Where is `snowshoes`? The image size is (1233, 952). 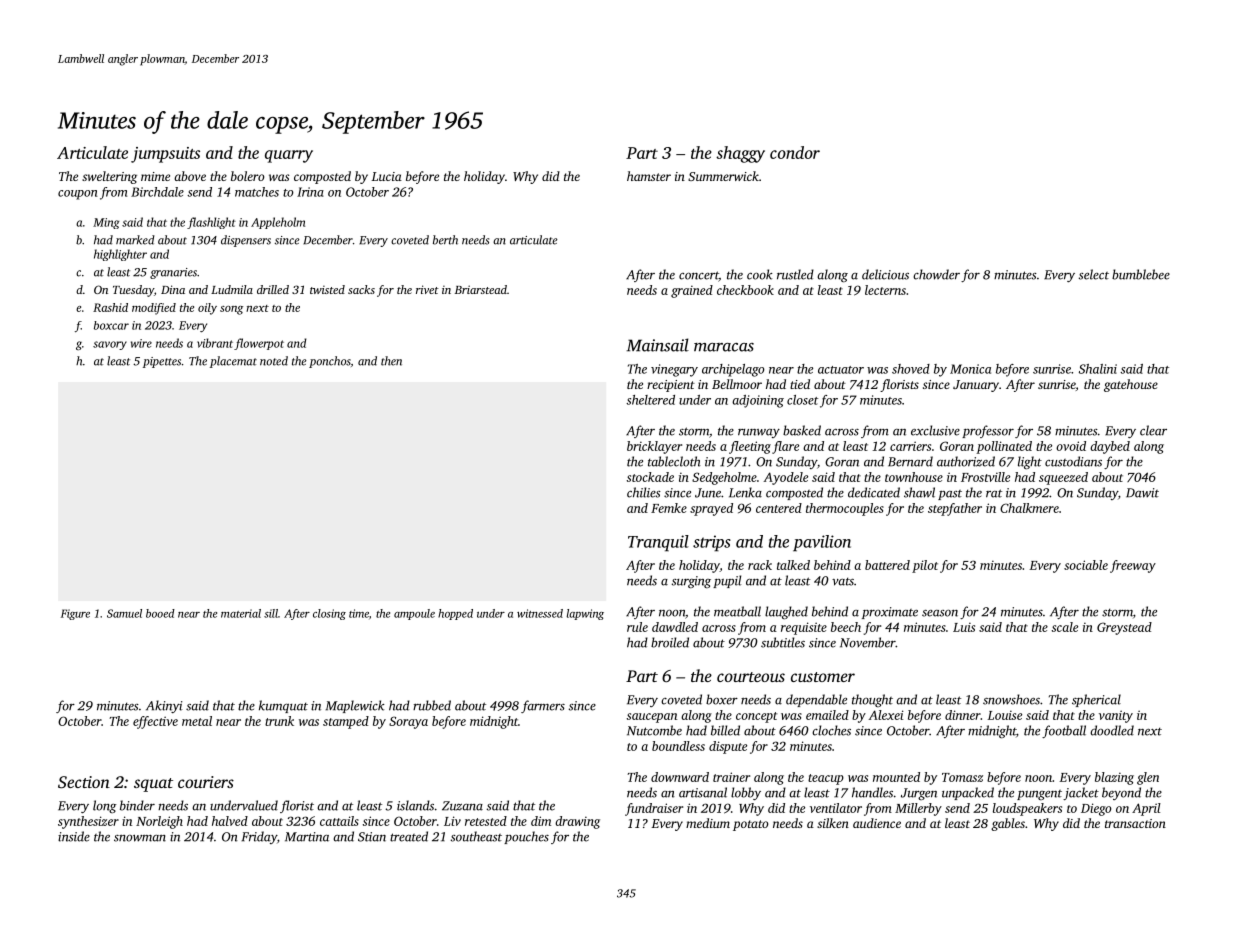
snowshoes is located at coordinates (1011, 699).
